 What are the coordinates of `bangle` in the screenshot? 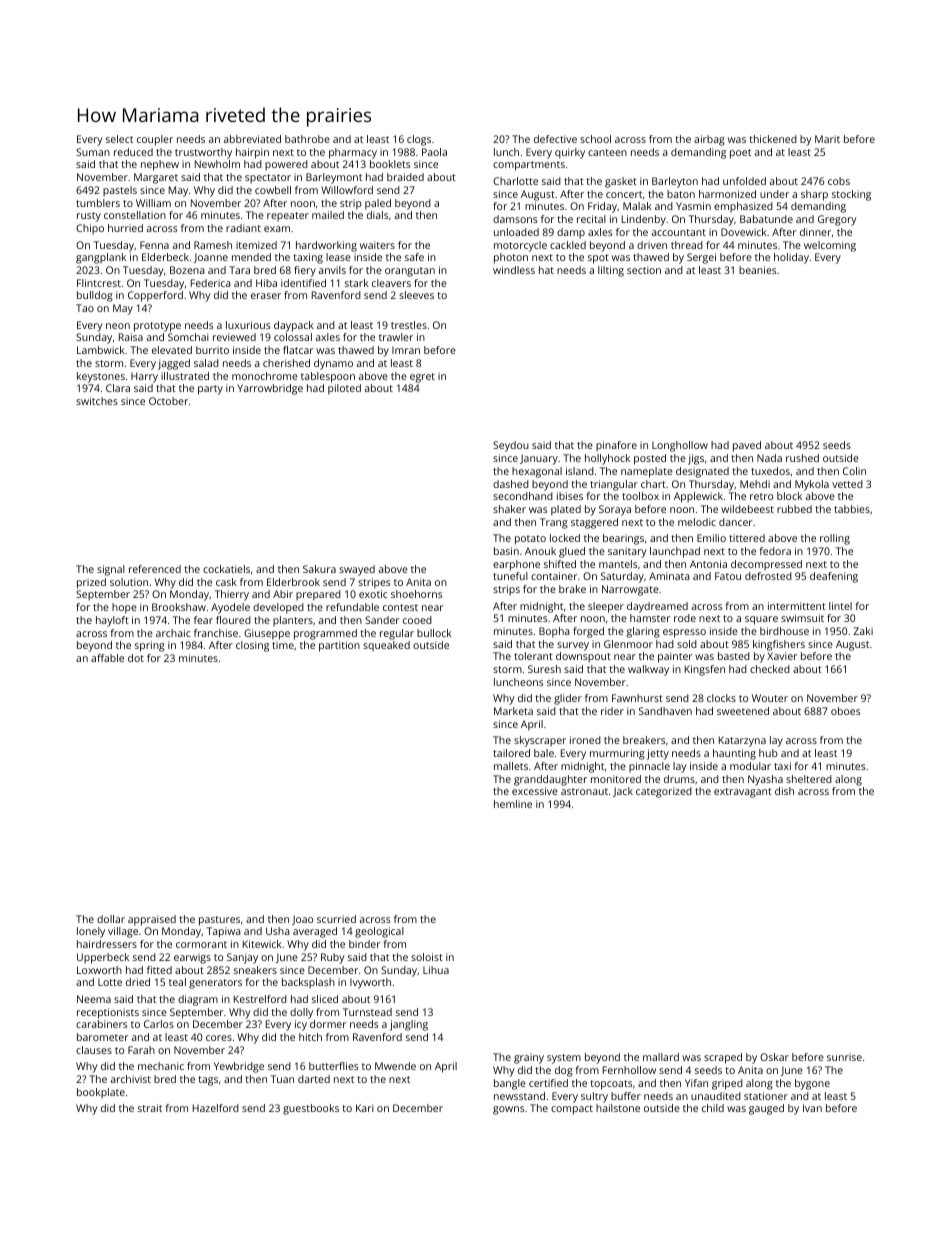 It's located at (510, 1084).
